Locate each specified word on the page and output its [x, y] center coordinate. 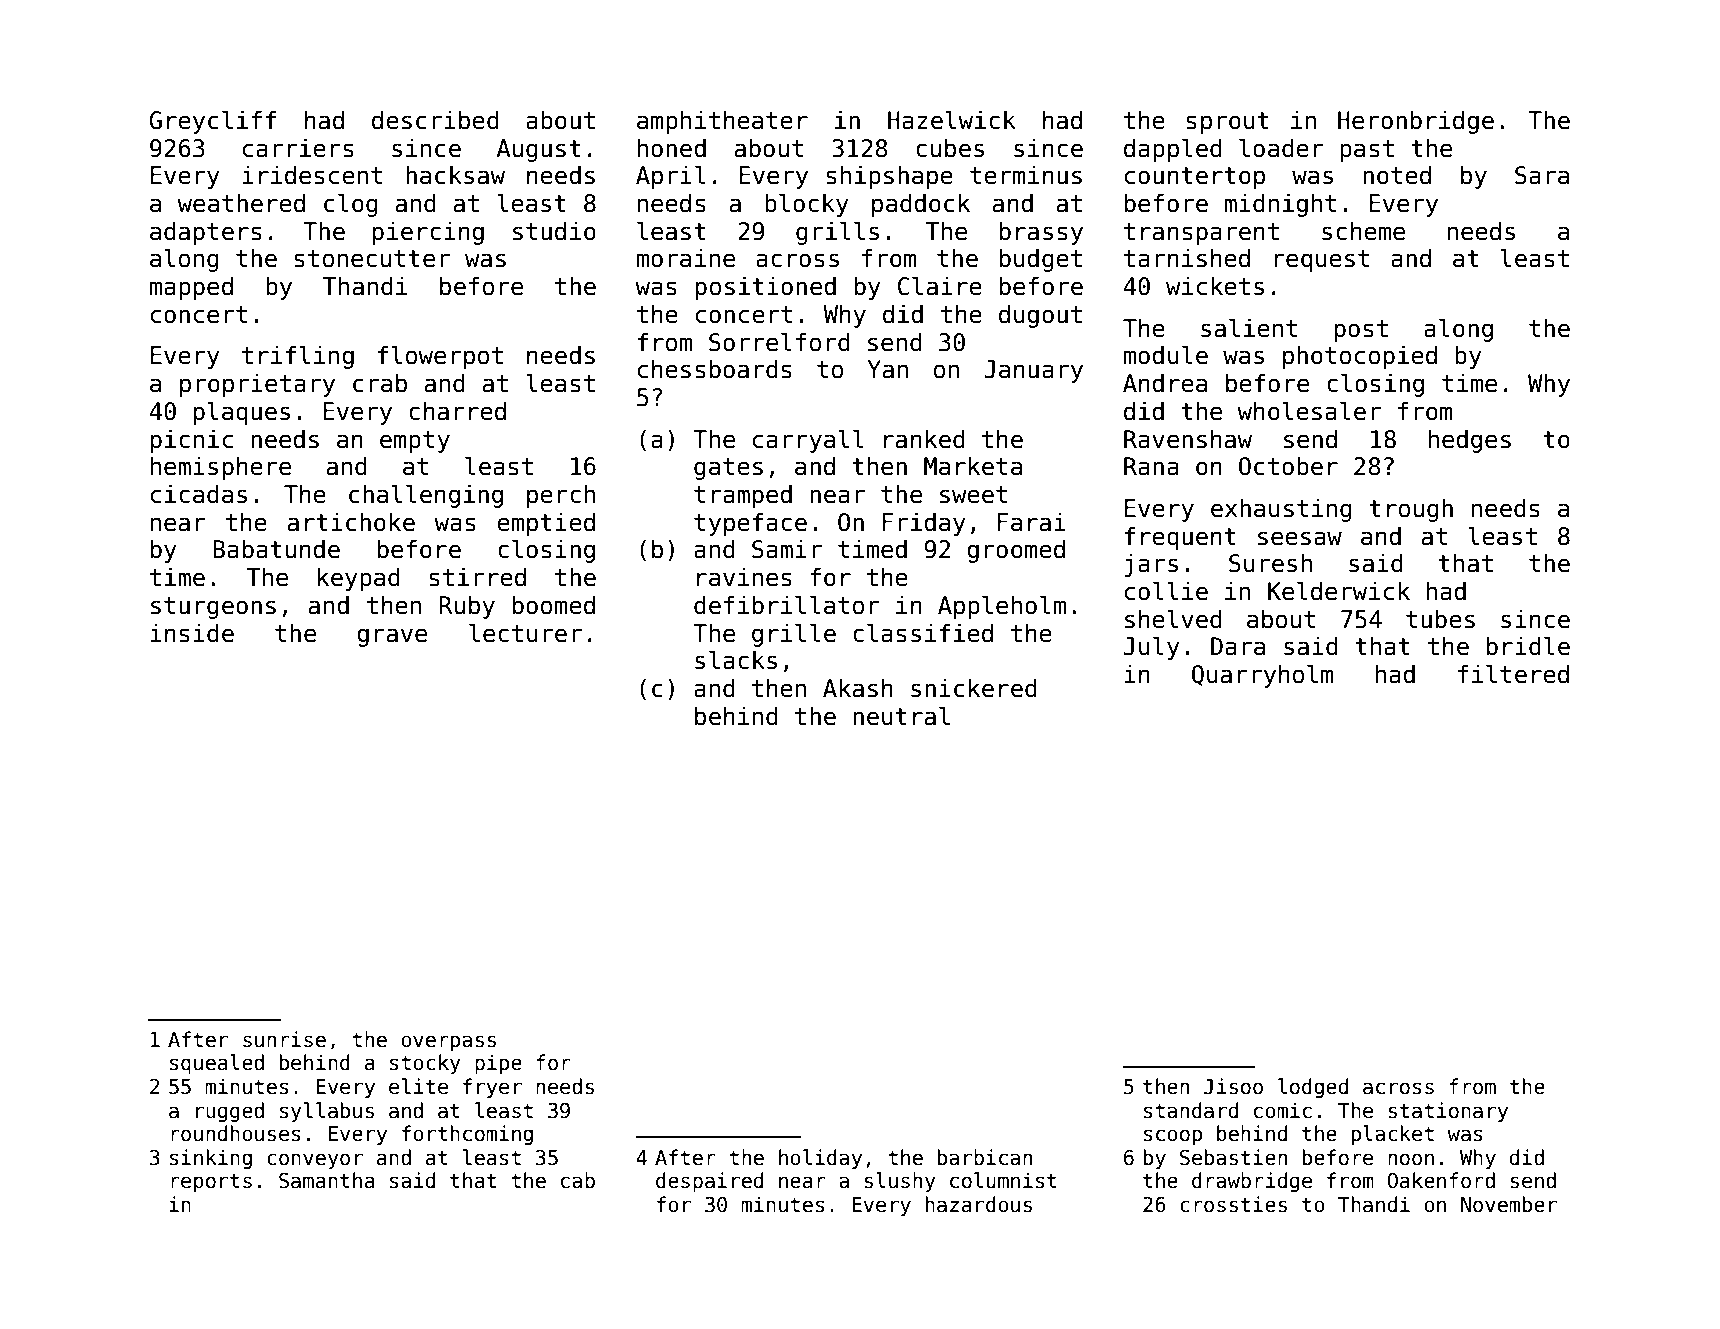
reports [211, 1182]
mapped [191, 288]
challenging [426, 496]
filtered [1513, 674]
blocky [807, 205]
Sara [1542, 175]
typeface [750, 524]
